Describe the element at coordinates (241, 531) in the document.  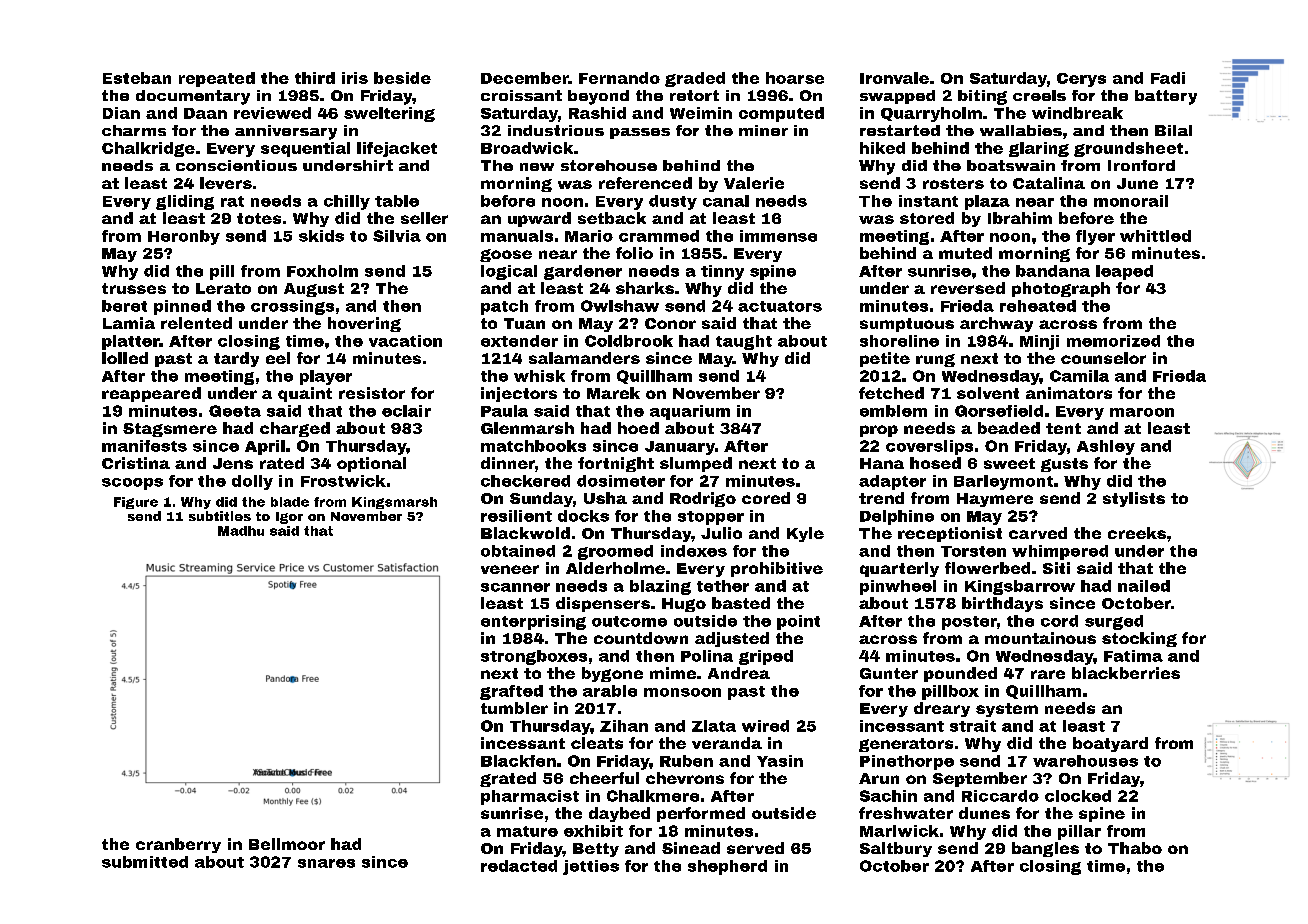
I see `Madhu` at that location.
